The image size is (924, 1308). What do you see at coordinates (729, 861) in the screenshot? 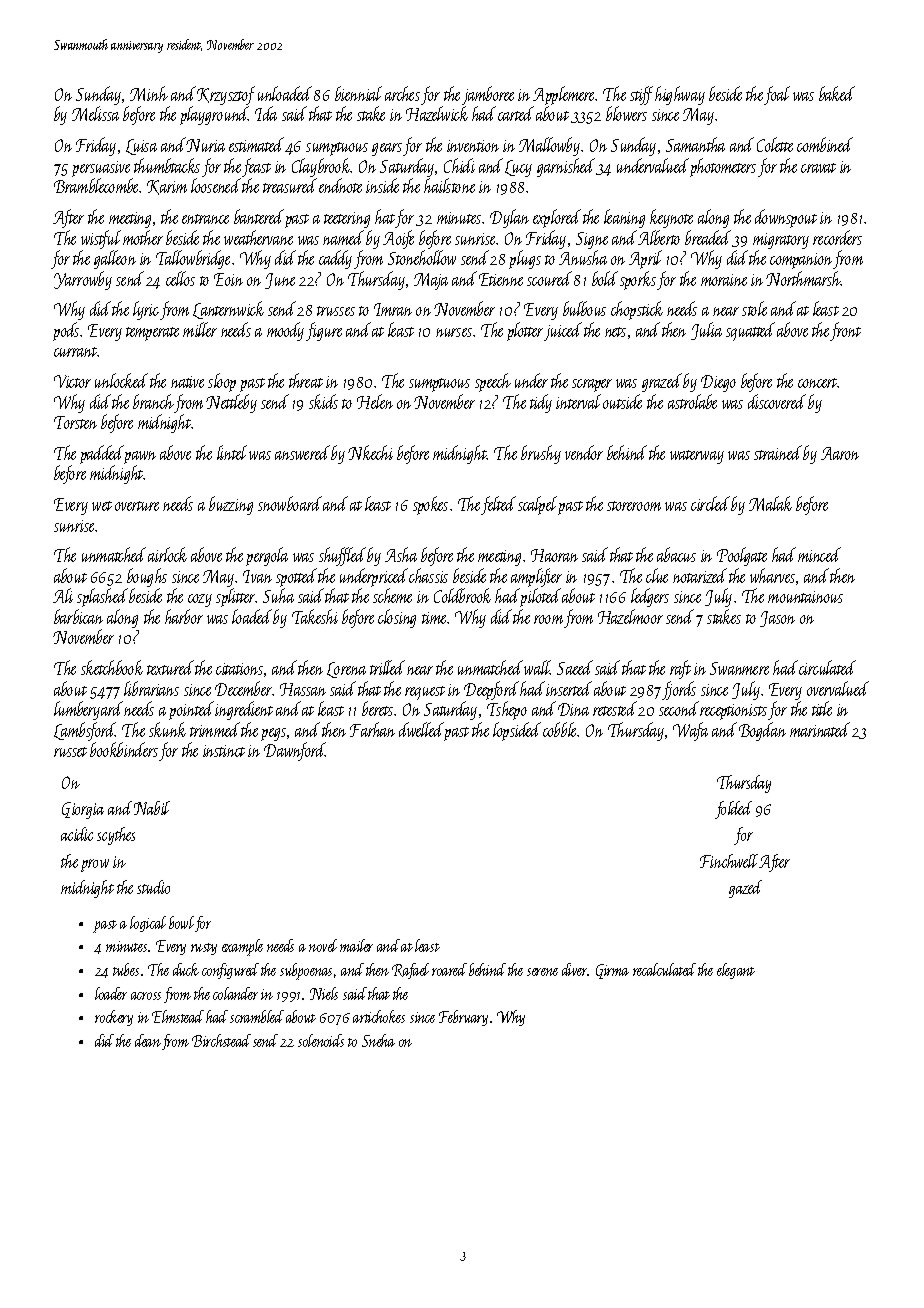
I see `Finchwell` at bounding box center [729, 861].
